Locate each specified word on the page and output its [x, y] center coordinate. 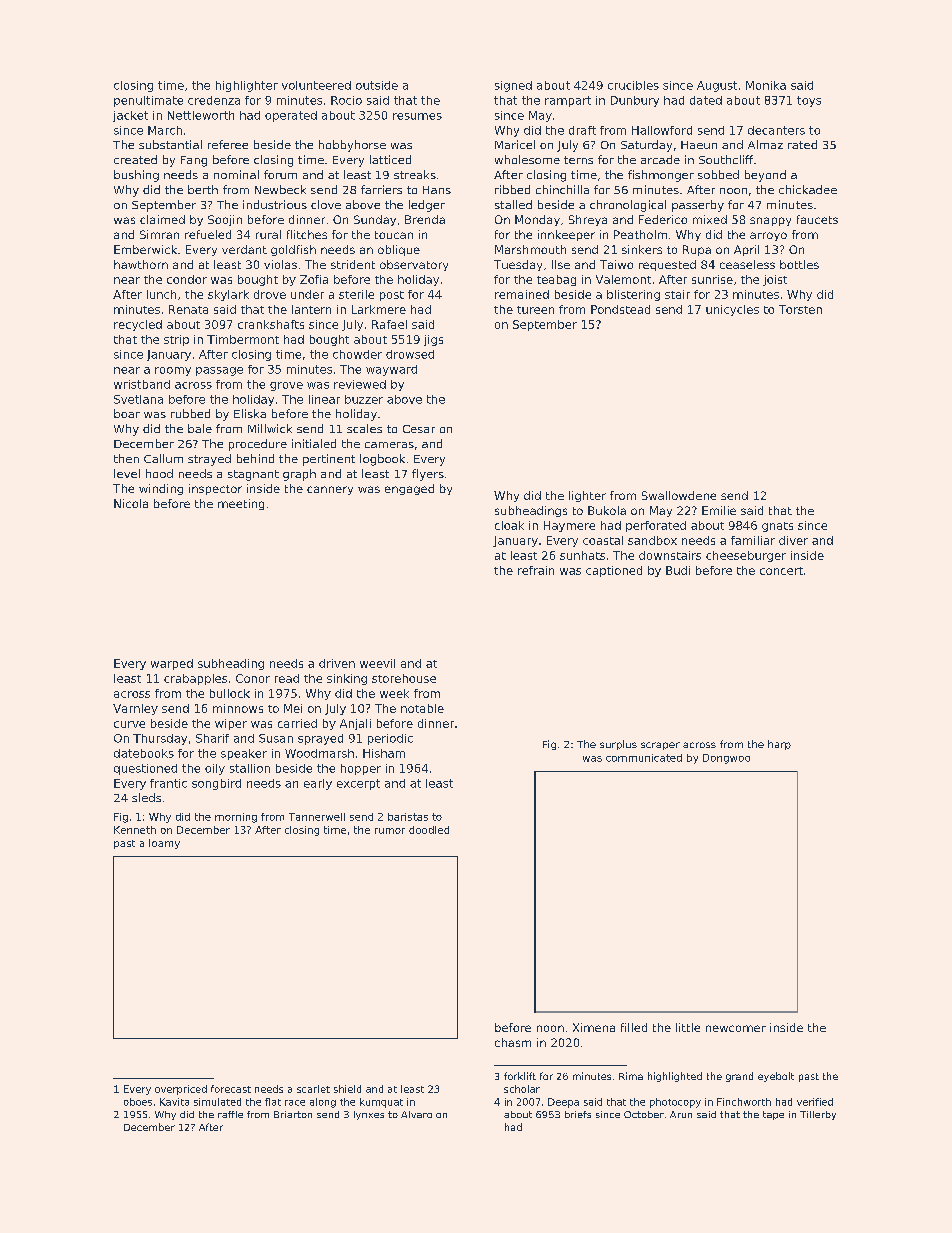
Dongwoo [726, 759]
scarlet [313, 1089]
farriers [381, 189]
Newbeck [280, 189]
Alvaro [416, 1114]
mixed [710, 219]
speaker [244, 754]
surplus [618, 745]
